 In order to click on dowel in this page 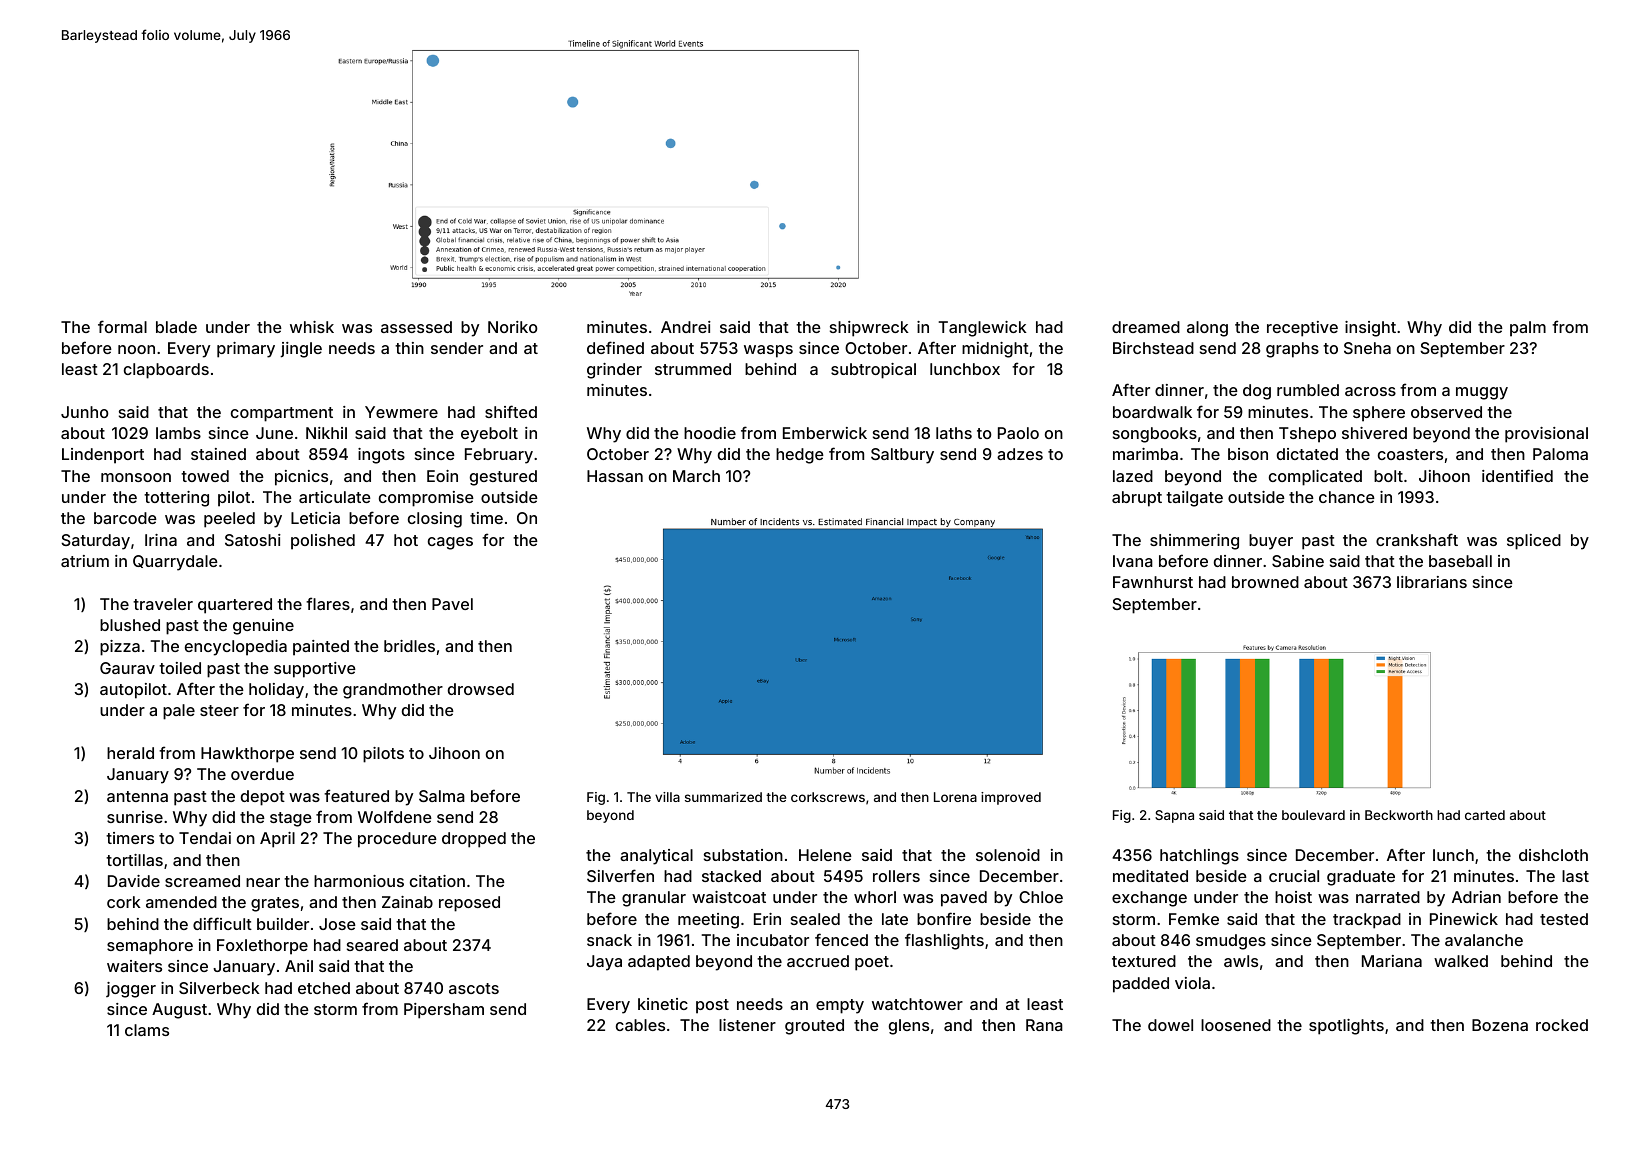, I will do `click(1170, 1025)`.
